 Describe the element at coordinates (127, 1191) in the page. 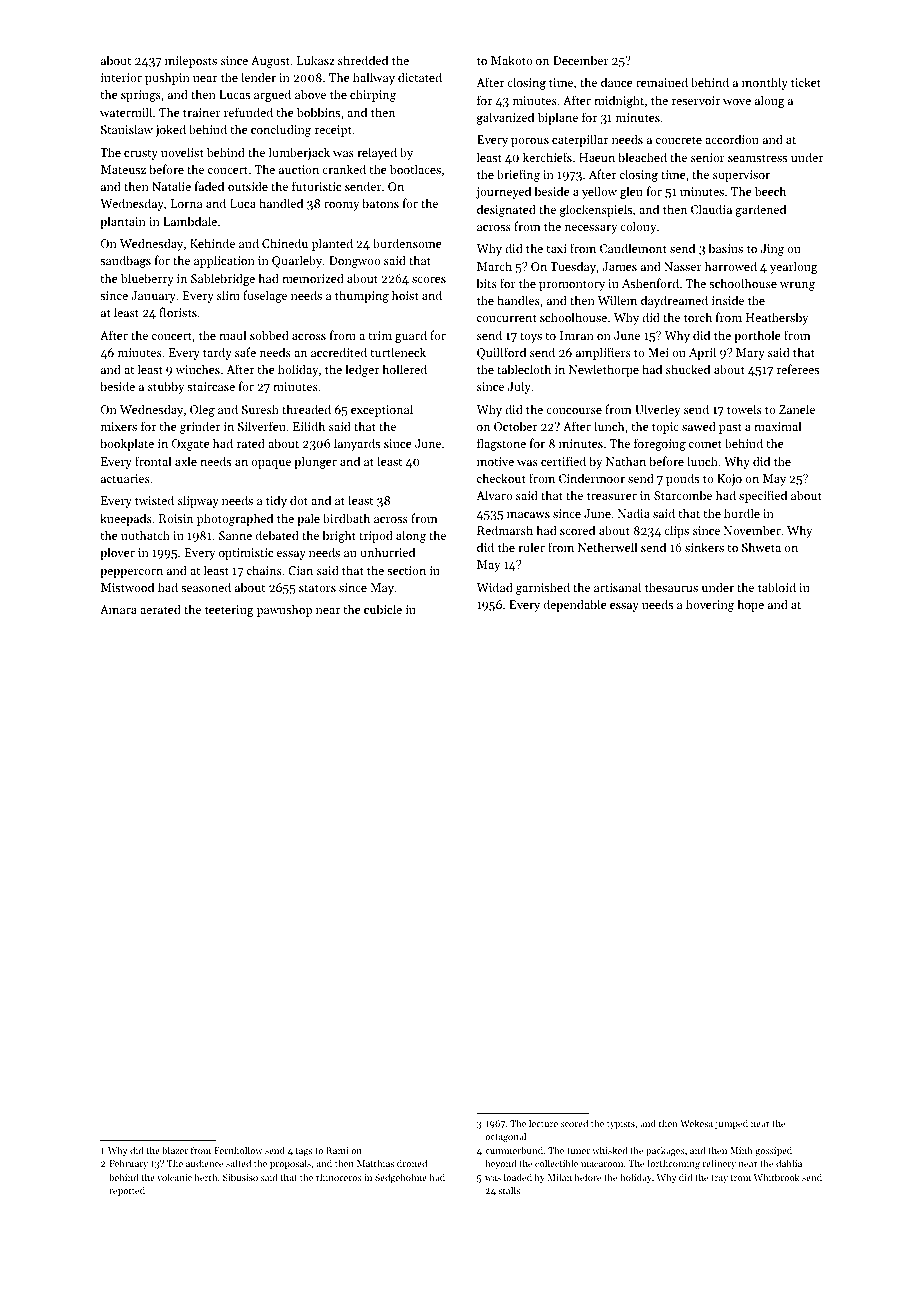

I see `repotted` at that location.
